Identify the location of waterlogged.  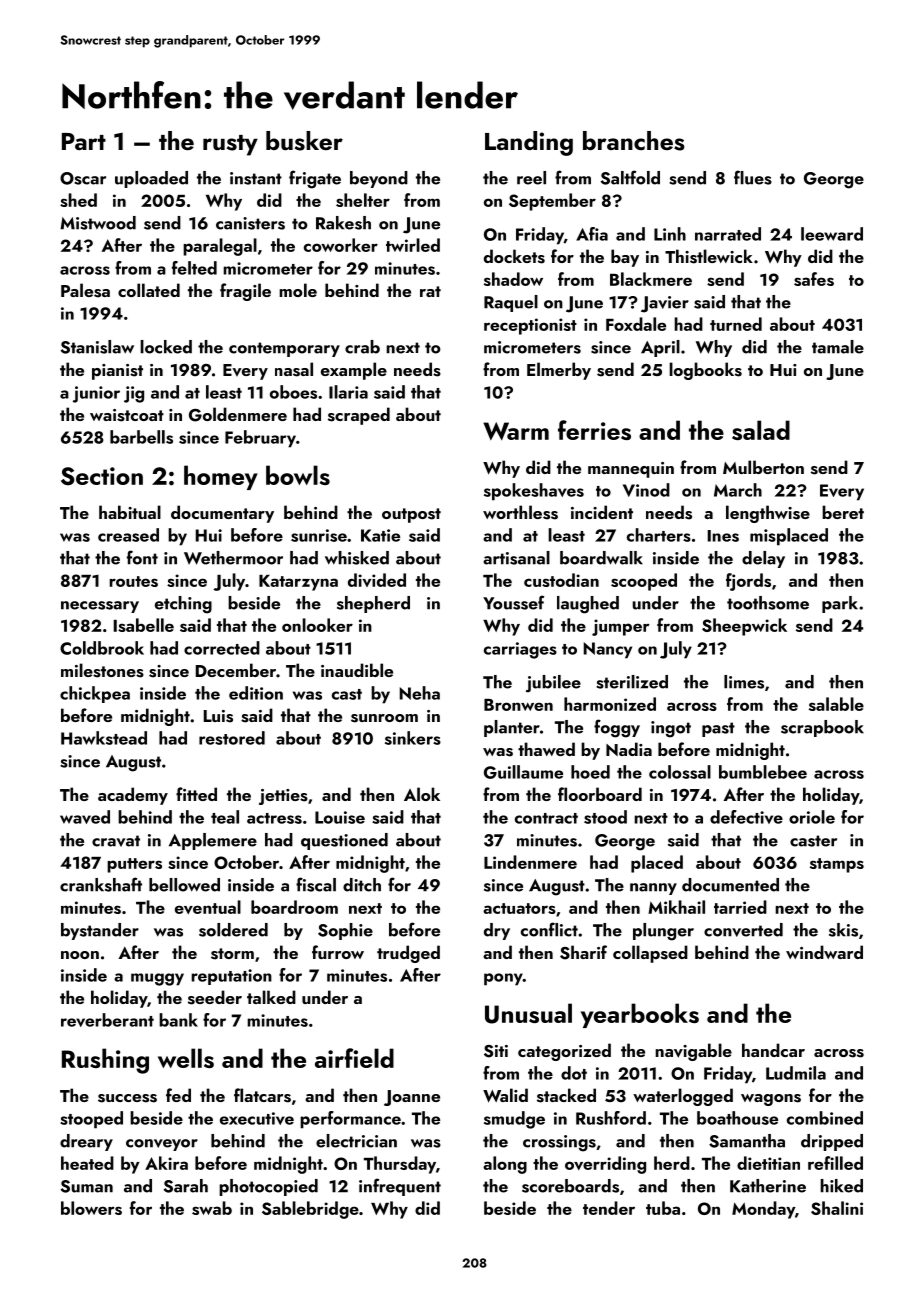
(683, 1097).
